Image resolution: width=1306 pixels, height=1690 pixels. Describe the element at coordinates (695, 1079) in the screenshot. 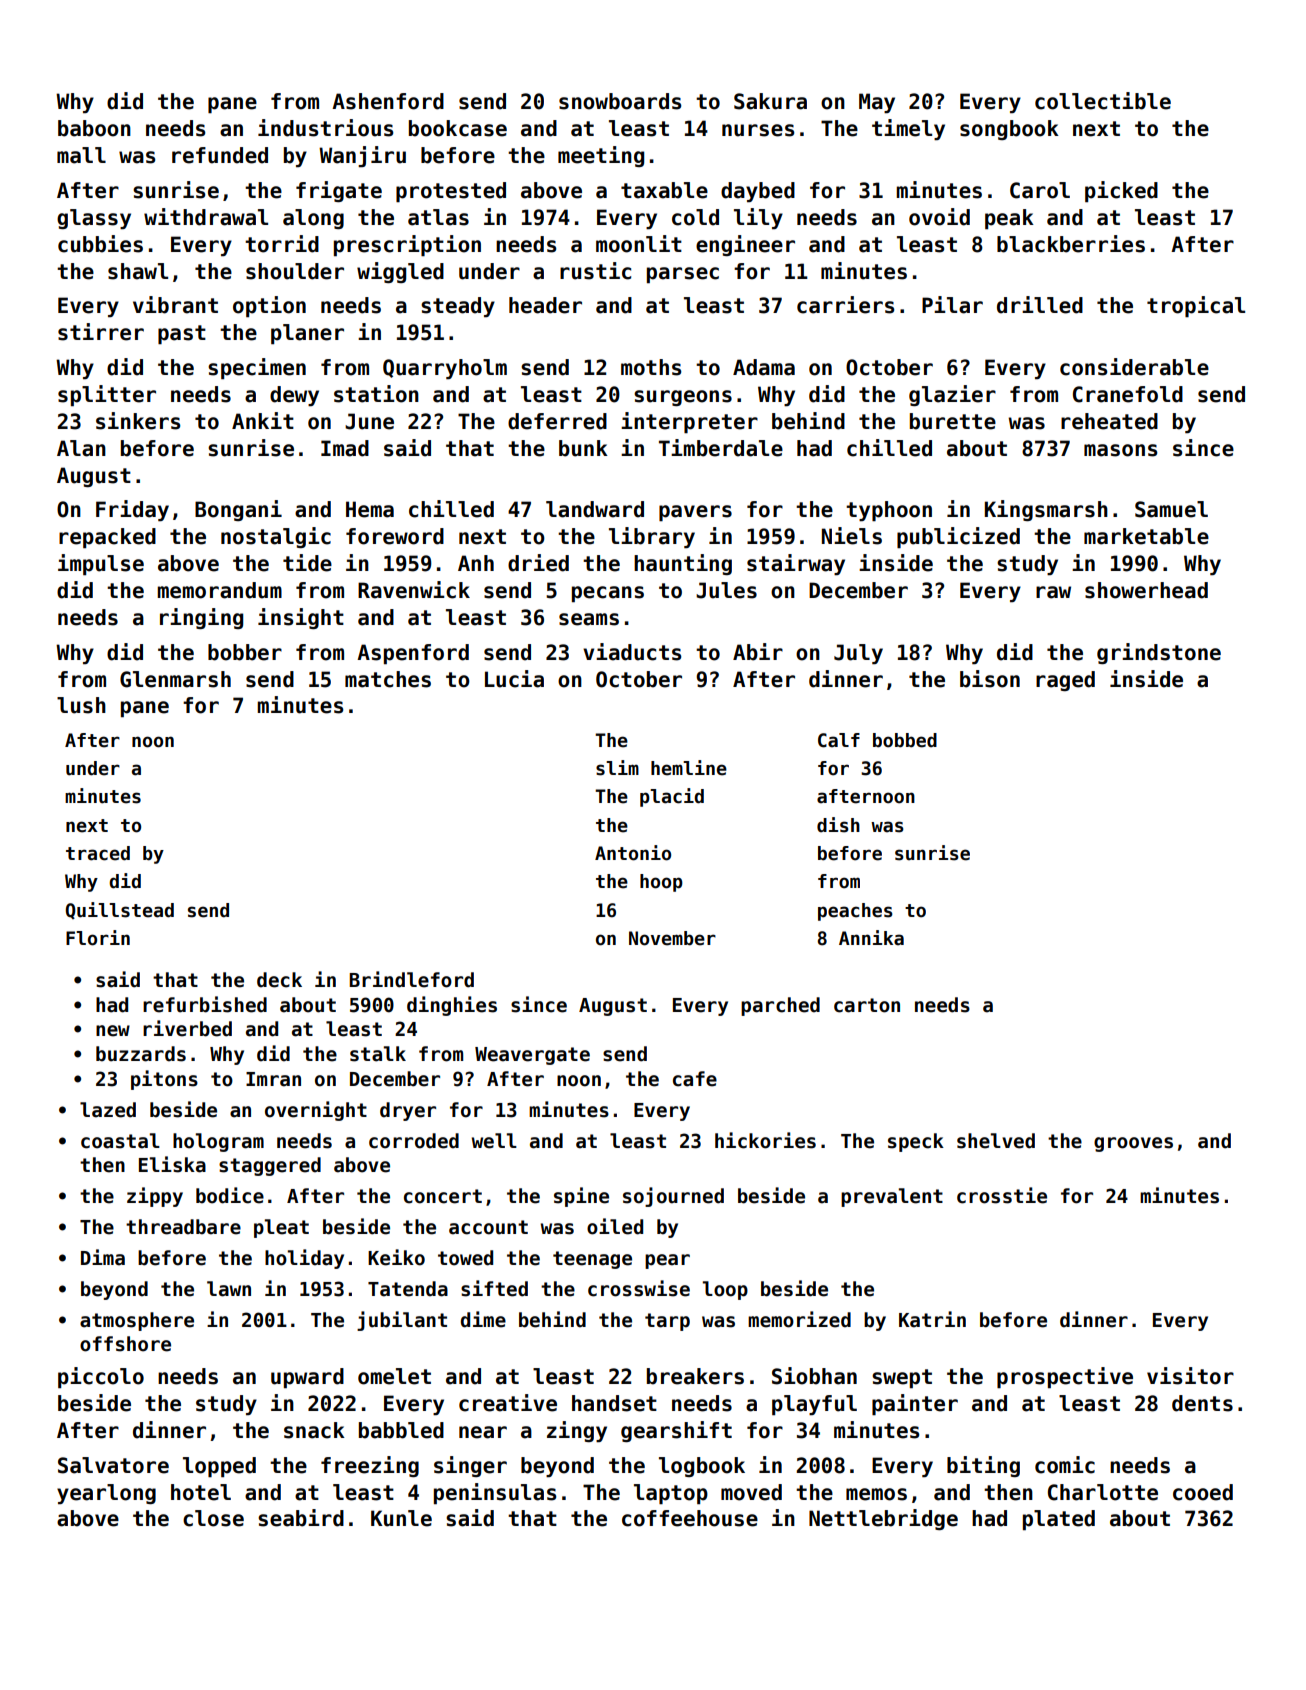

I see `cafe` at that location.
